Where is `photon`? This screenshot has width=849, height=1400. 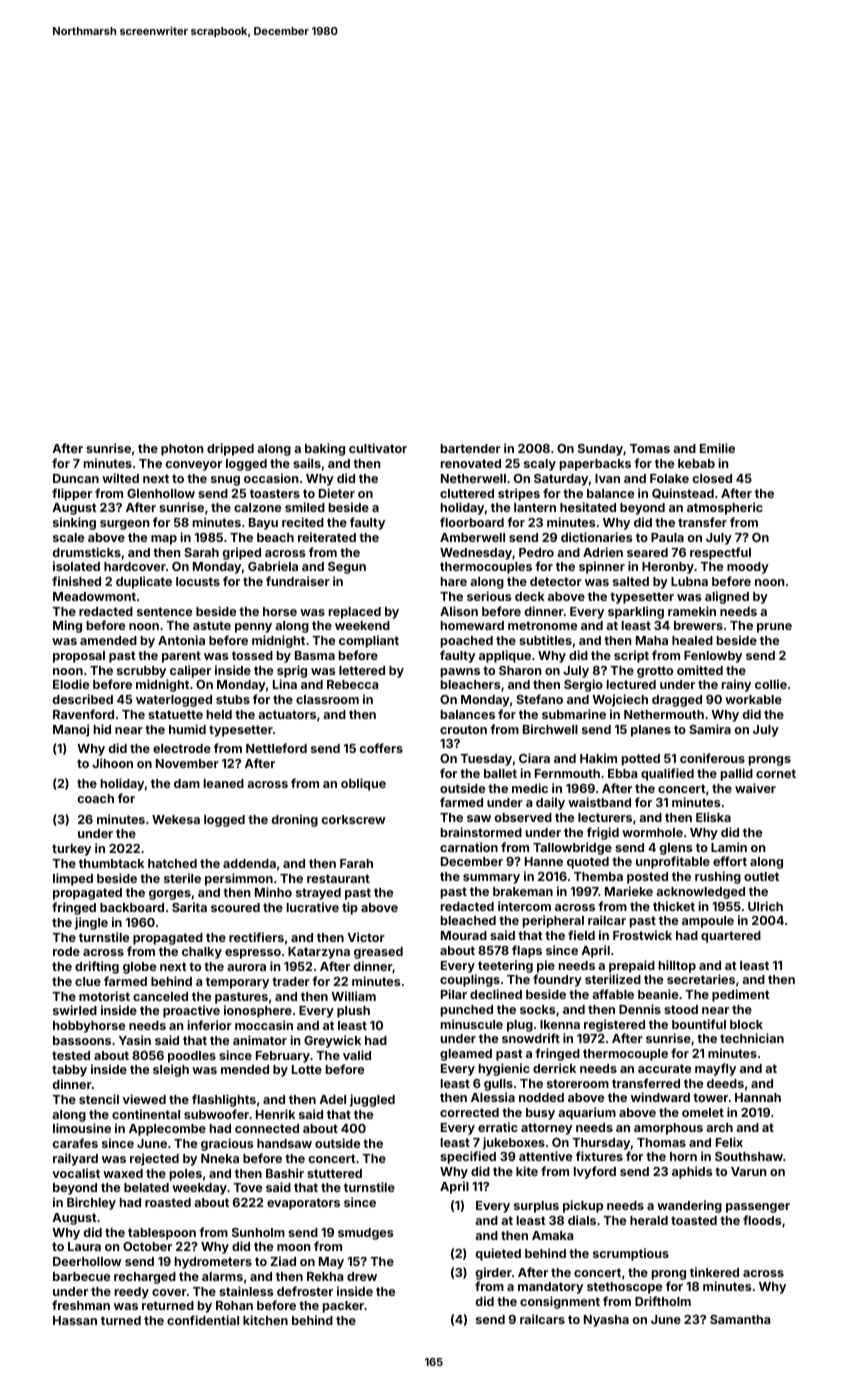
photon is located at coordinates (182, 450).
